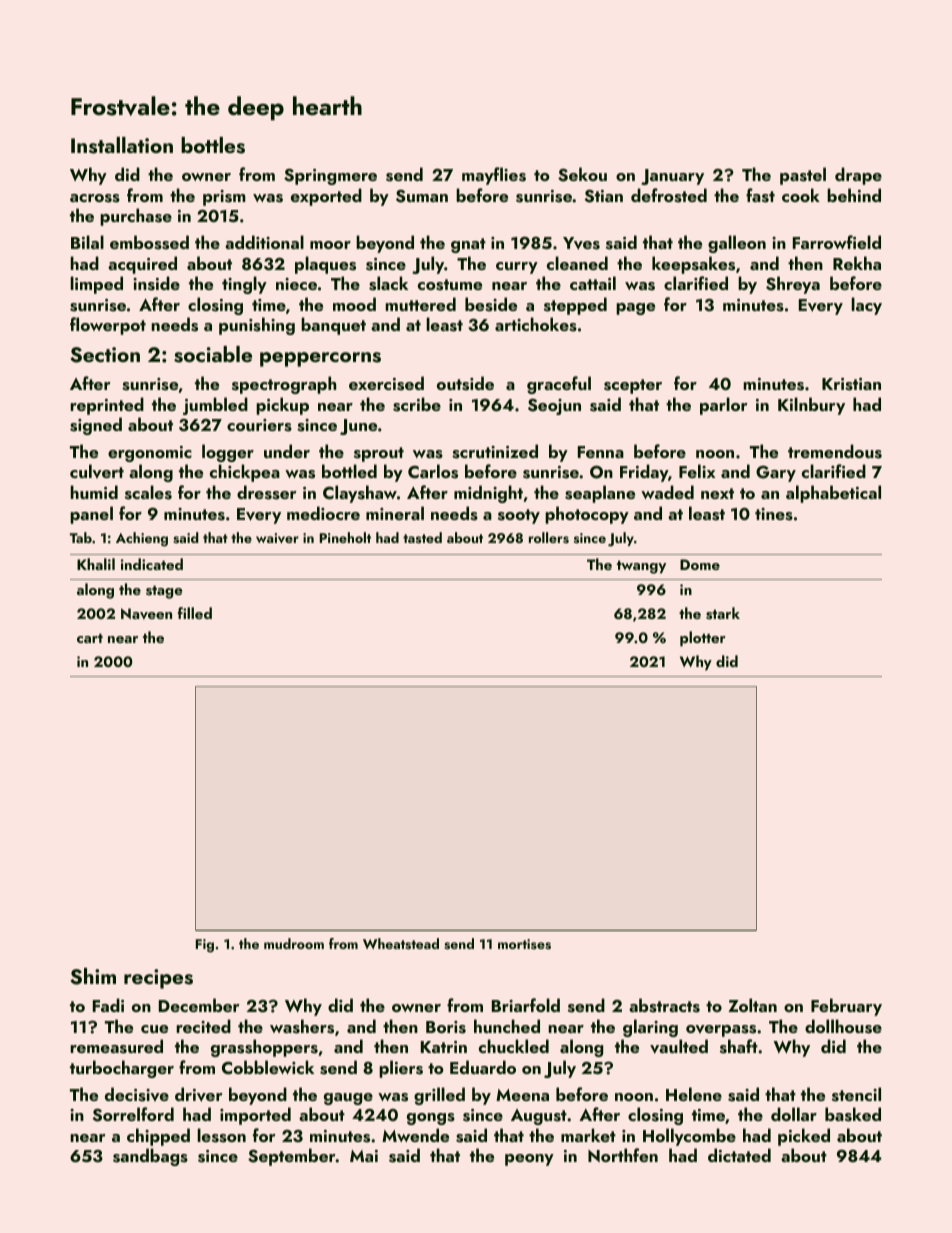 This image has height=1233, width=952. Describe the element at coordinates (811, 406) in the image. I see `Kilnbury` at that location.
